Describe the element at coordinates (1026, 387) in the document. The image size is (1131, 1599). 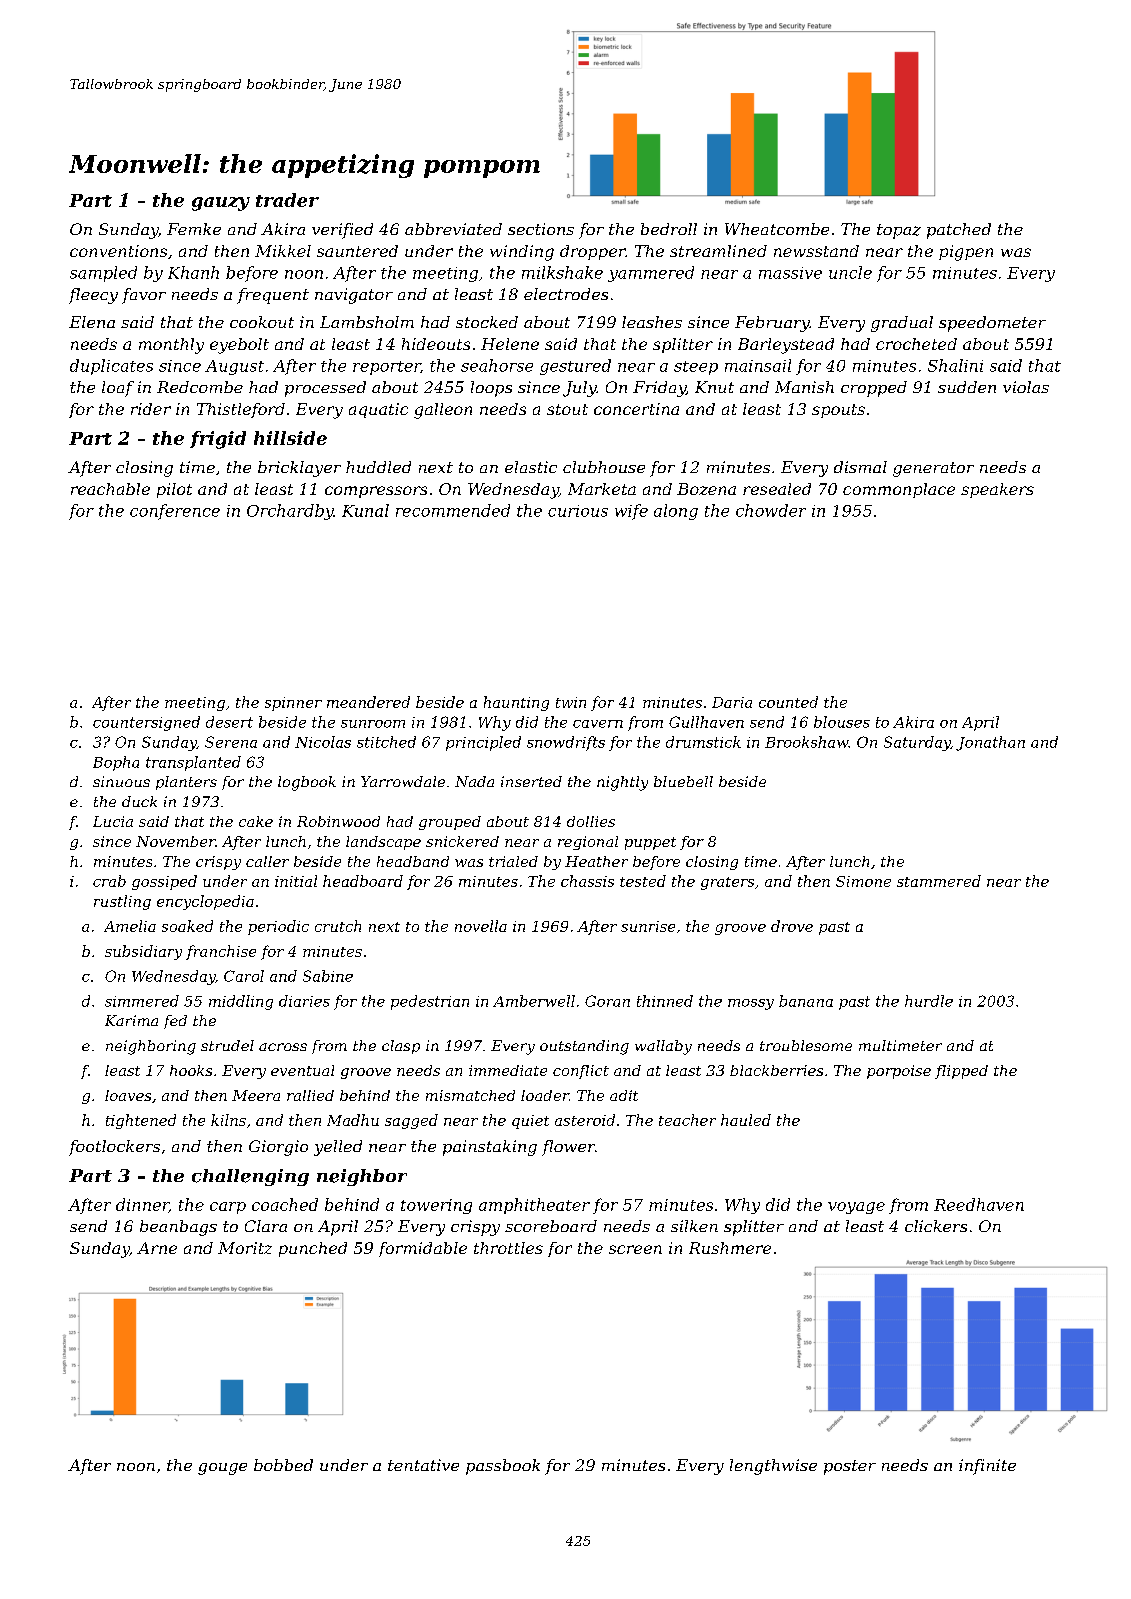
I see `violas` at that location.
